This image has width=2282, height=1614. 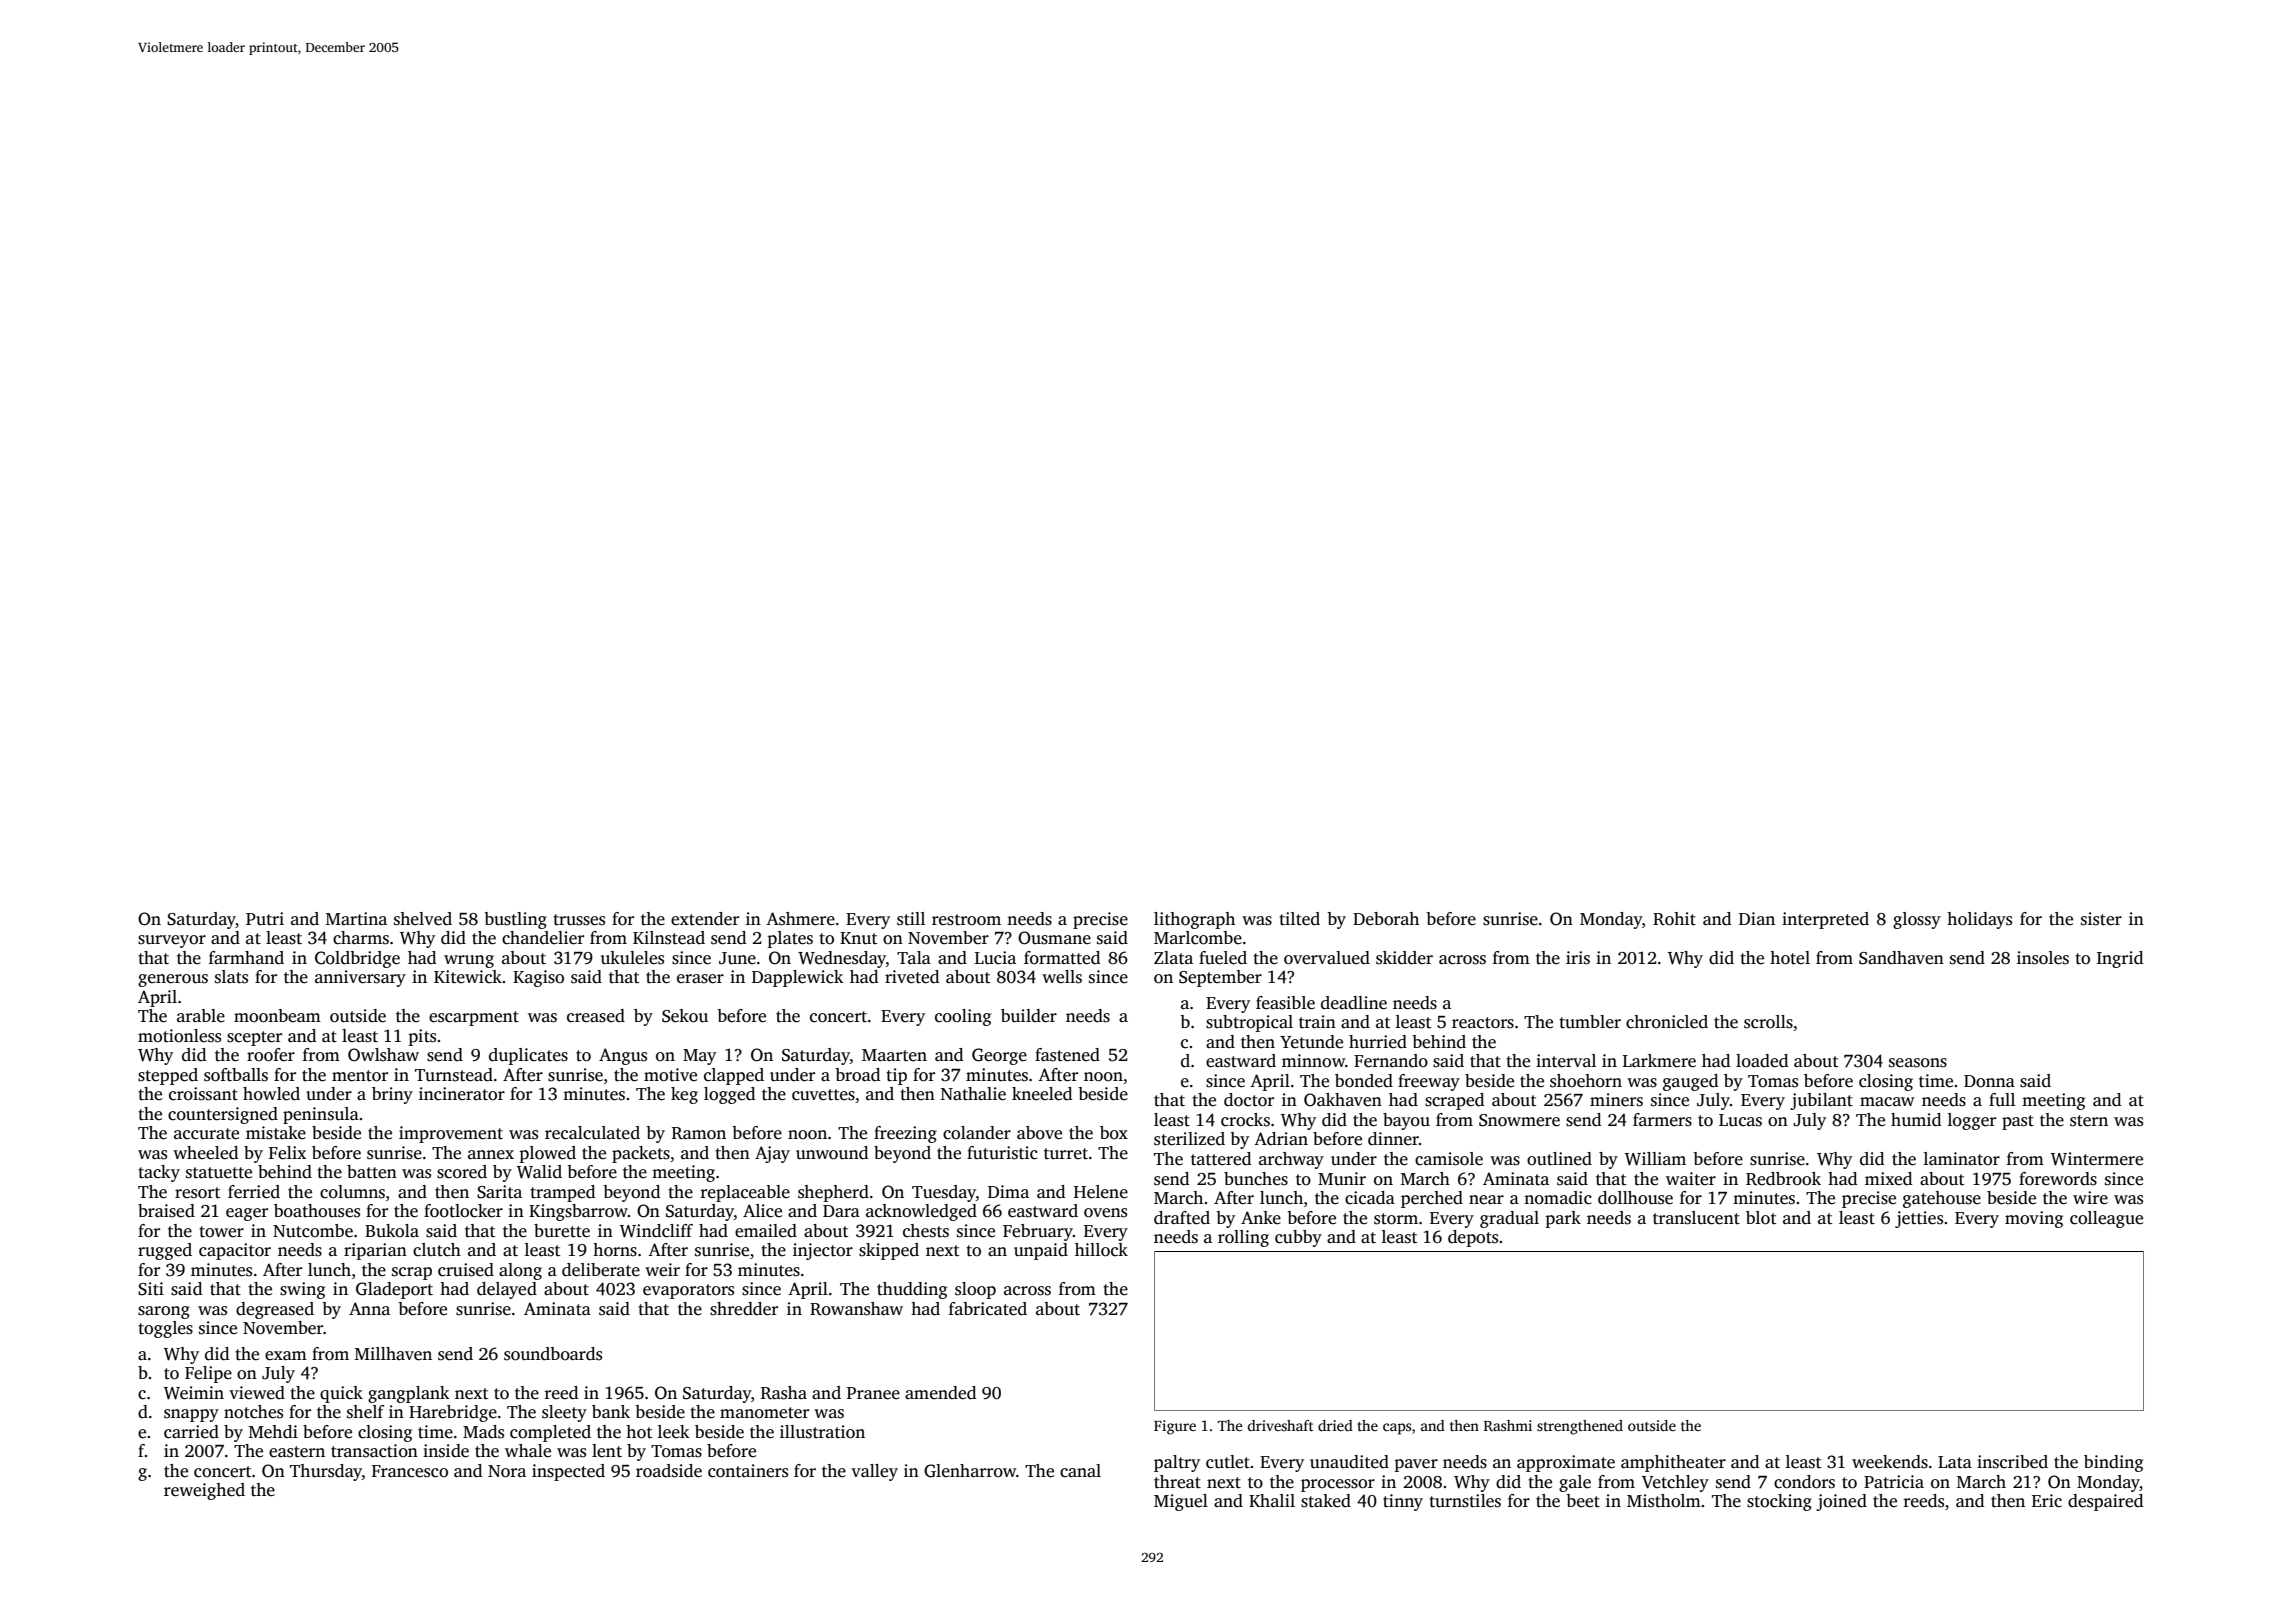 I want to click on Ashmere, so click(x=800, y=919).
